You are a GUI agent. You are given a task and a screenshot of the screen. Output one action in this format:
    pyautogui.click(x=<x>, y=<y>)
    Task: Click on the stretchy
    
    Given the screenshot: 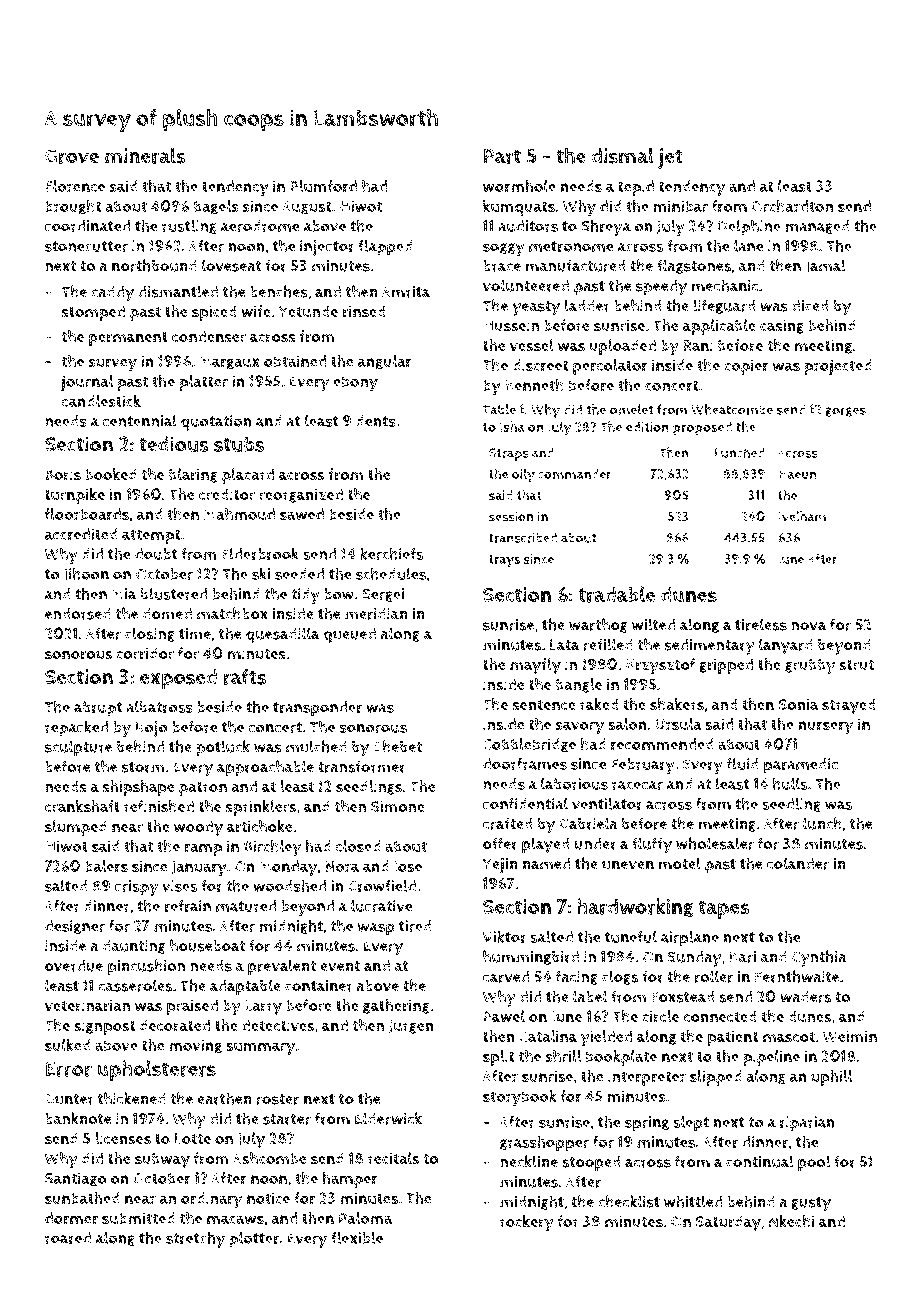 What is the action you would take?
    pyautogui.click(x=195, y=1239)
